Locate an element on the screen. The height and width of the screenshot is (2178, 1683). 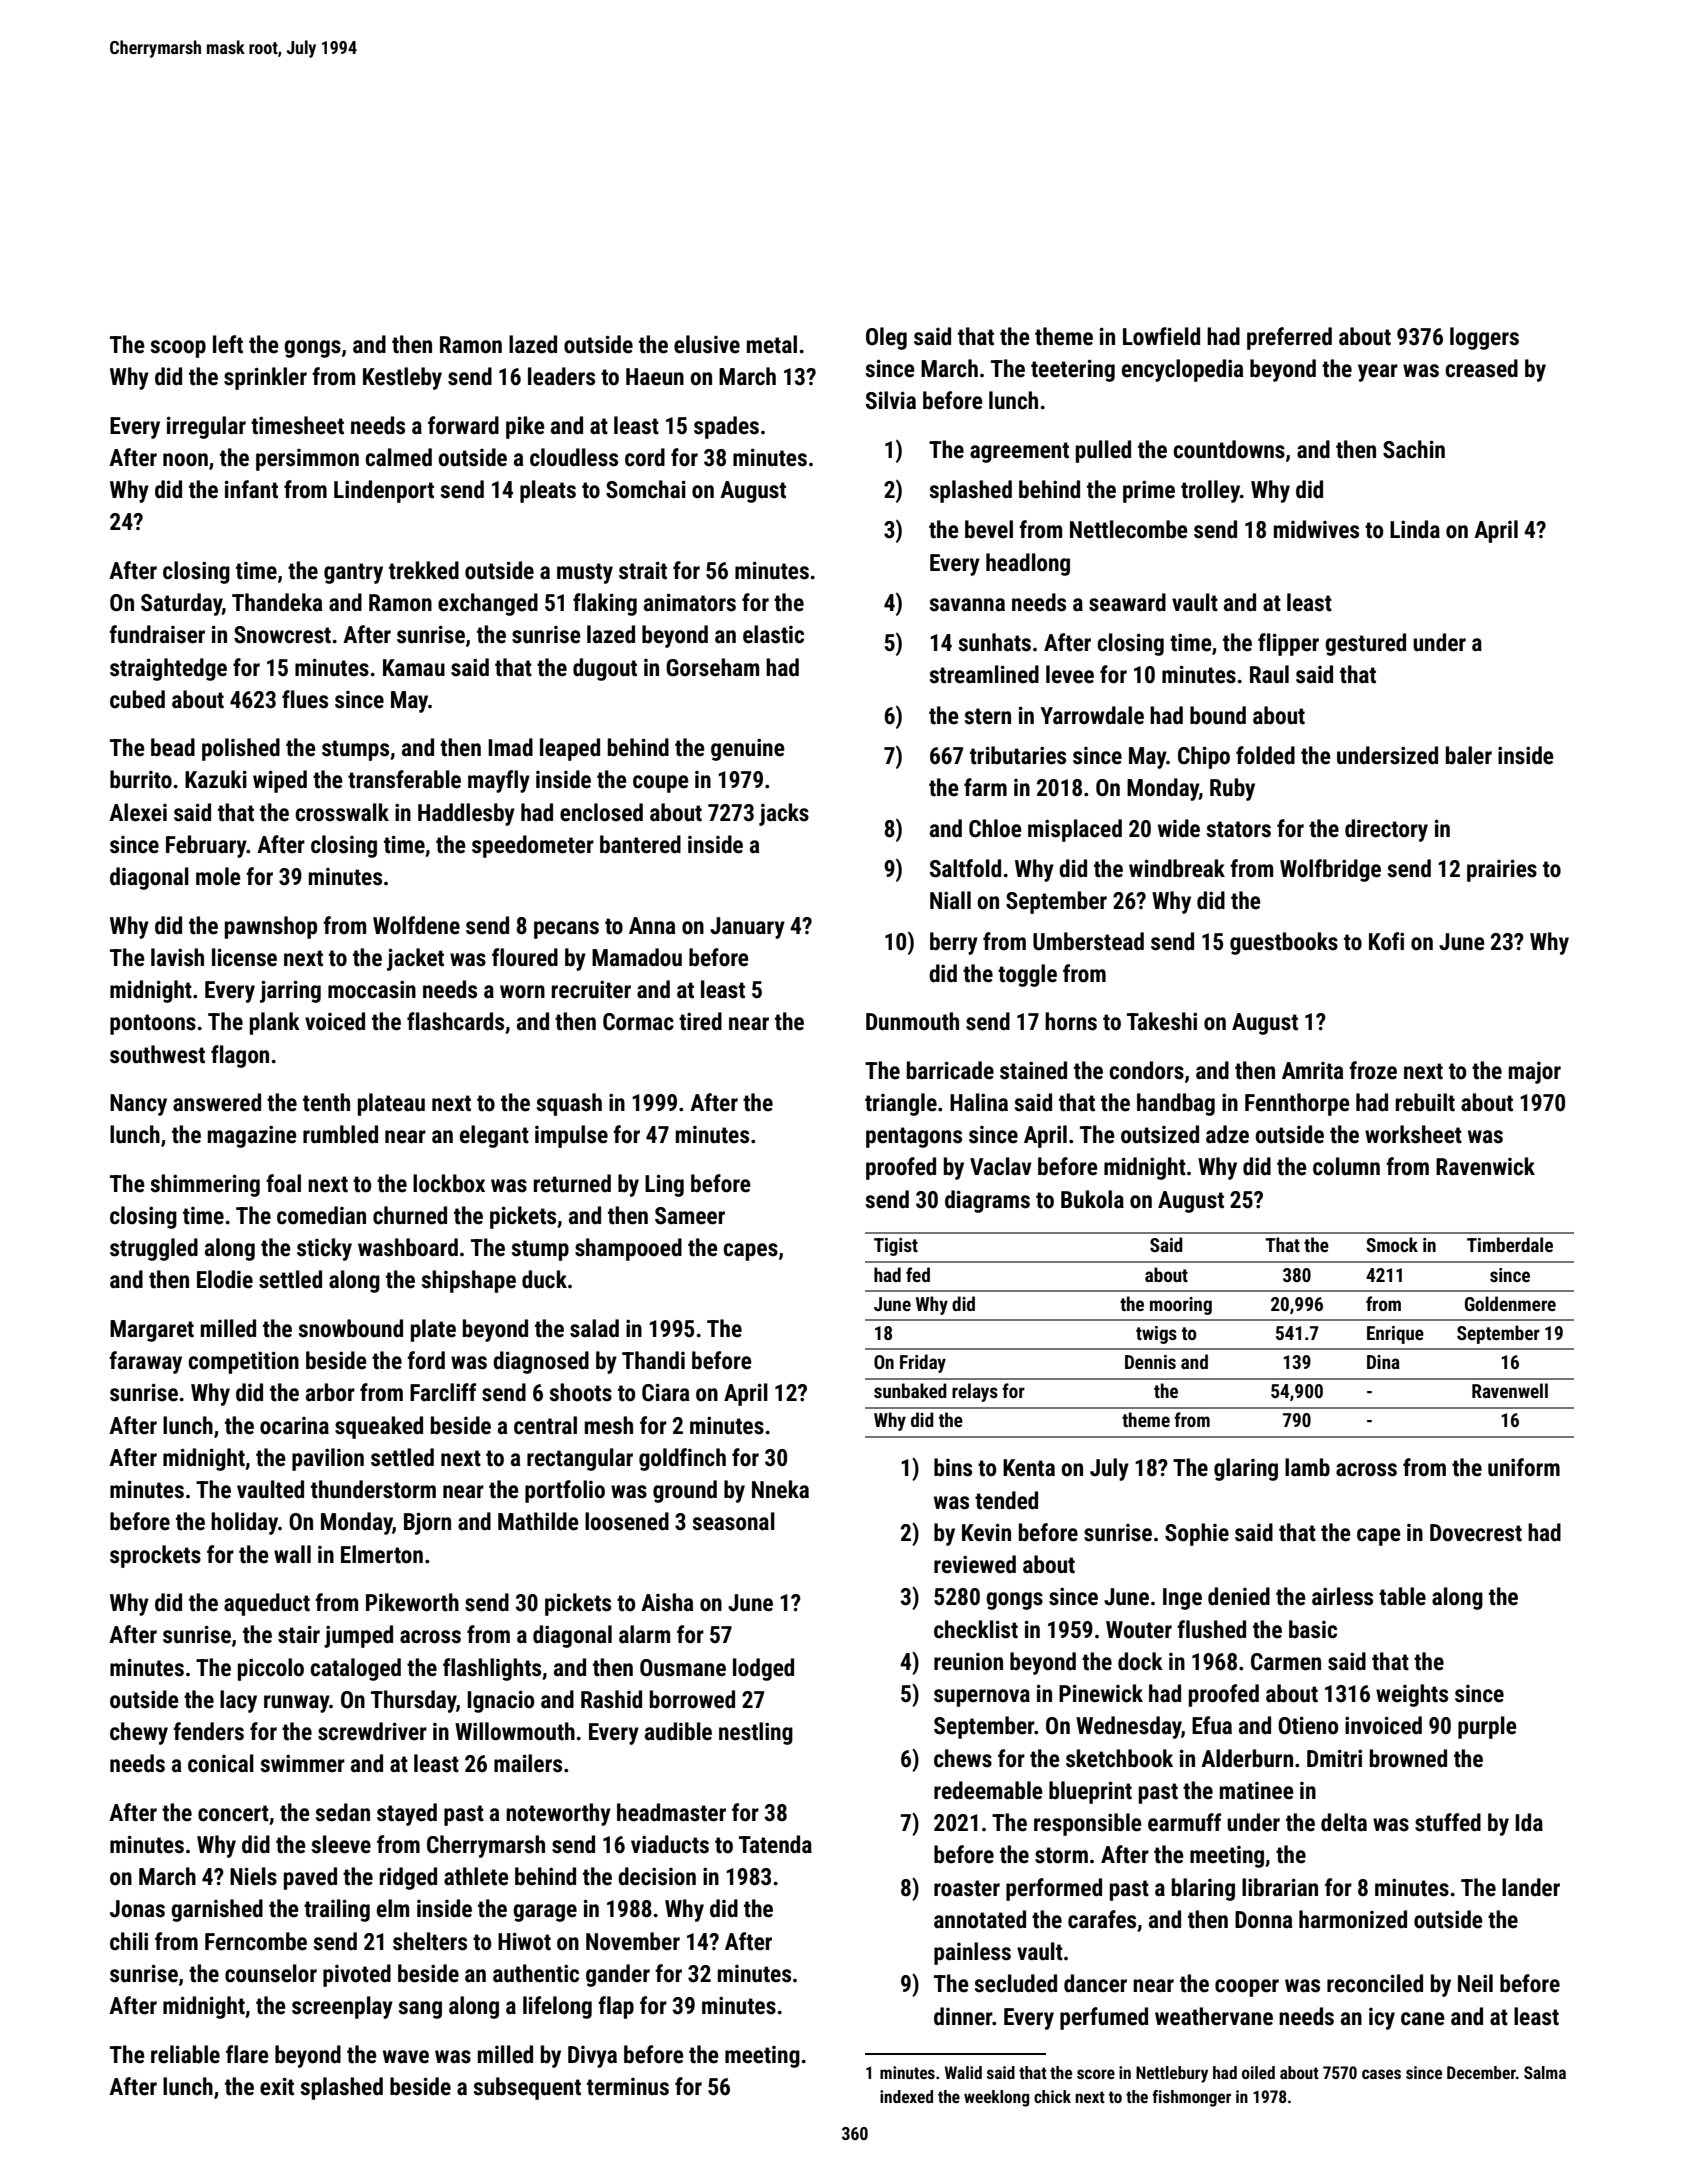
Kamau is located at coordinates (414, 668).
